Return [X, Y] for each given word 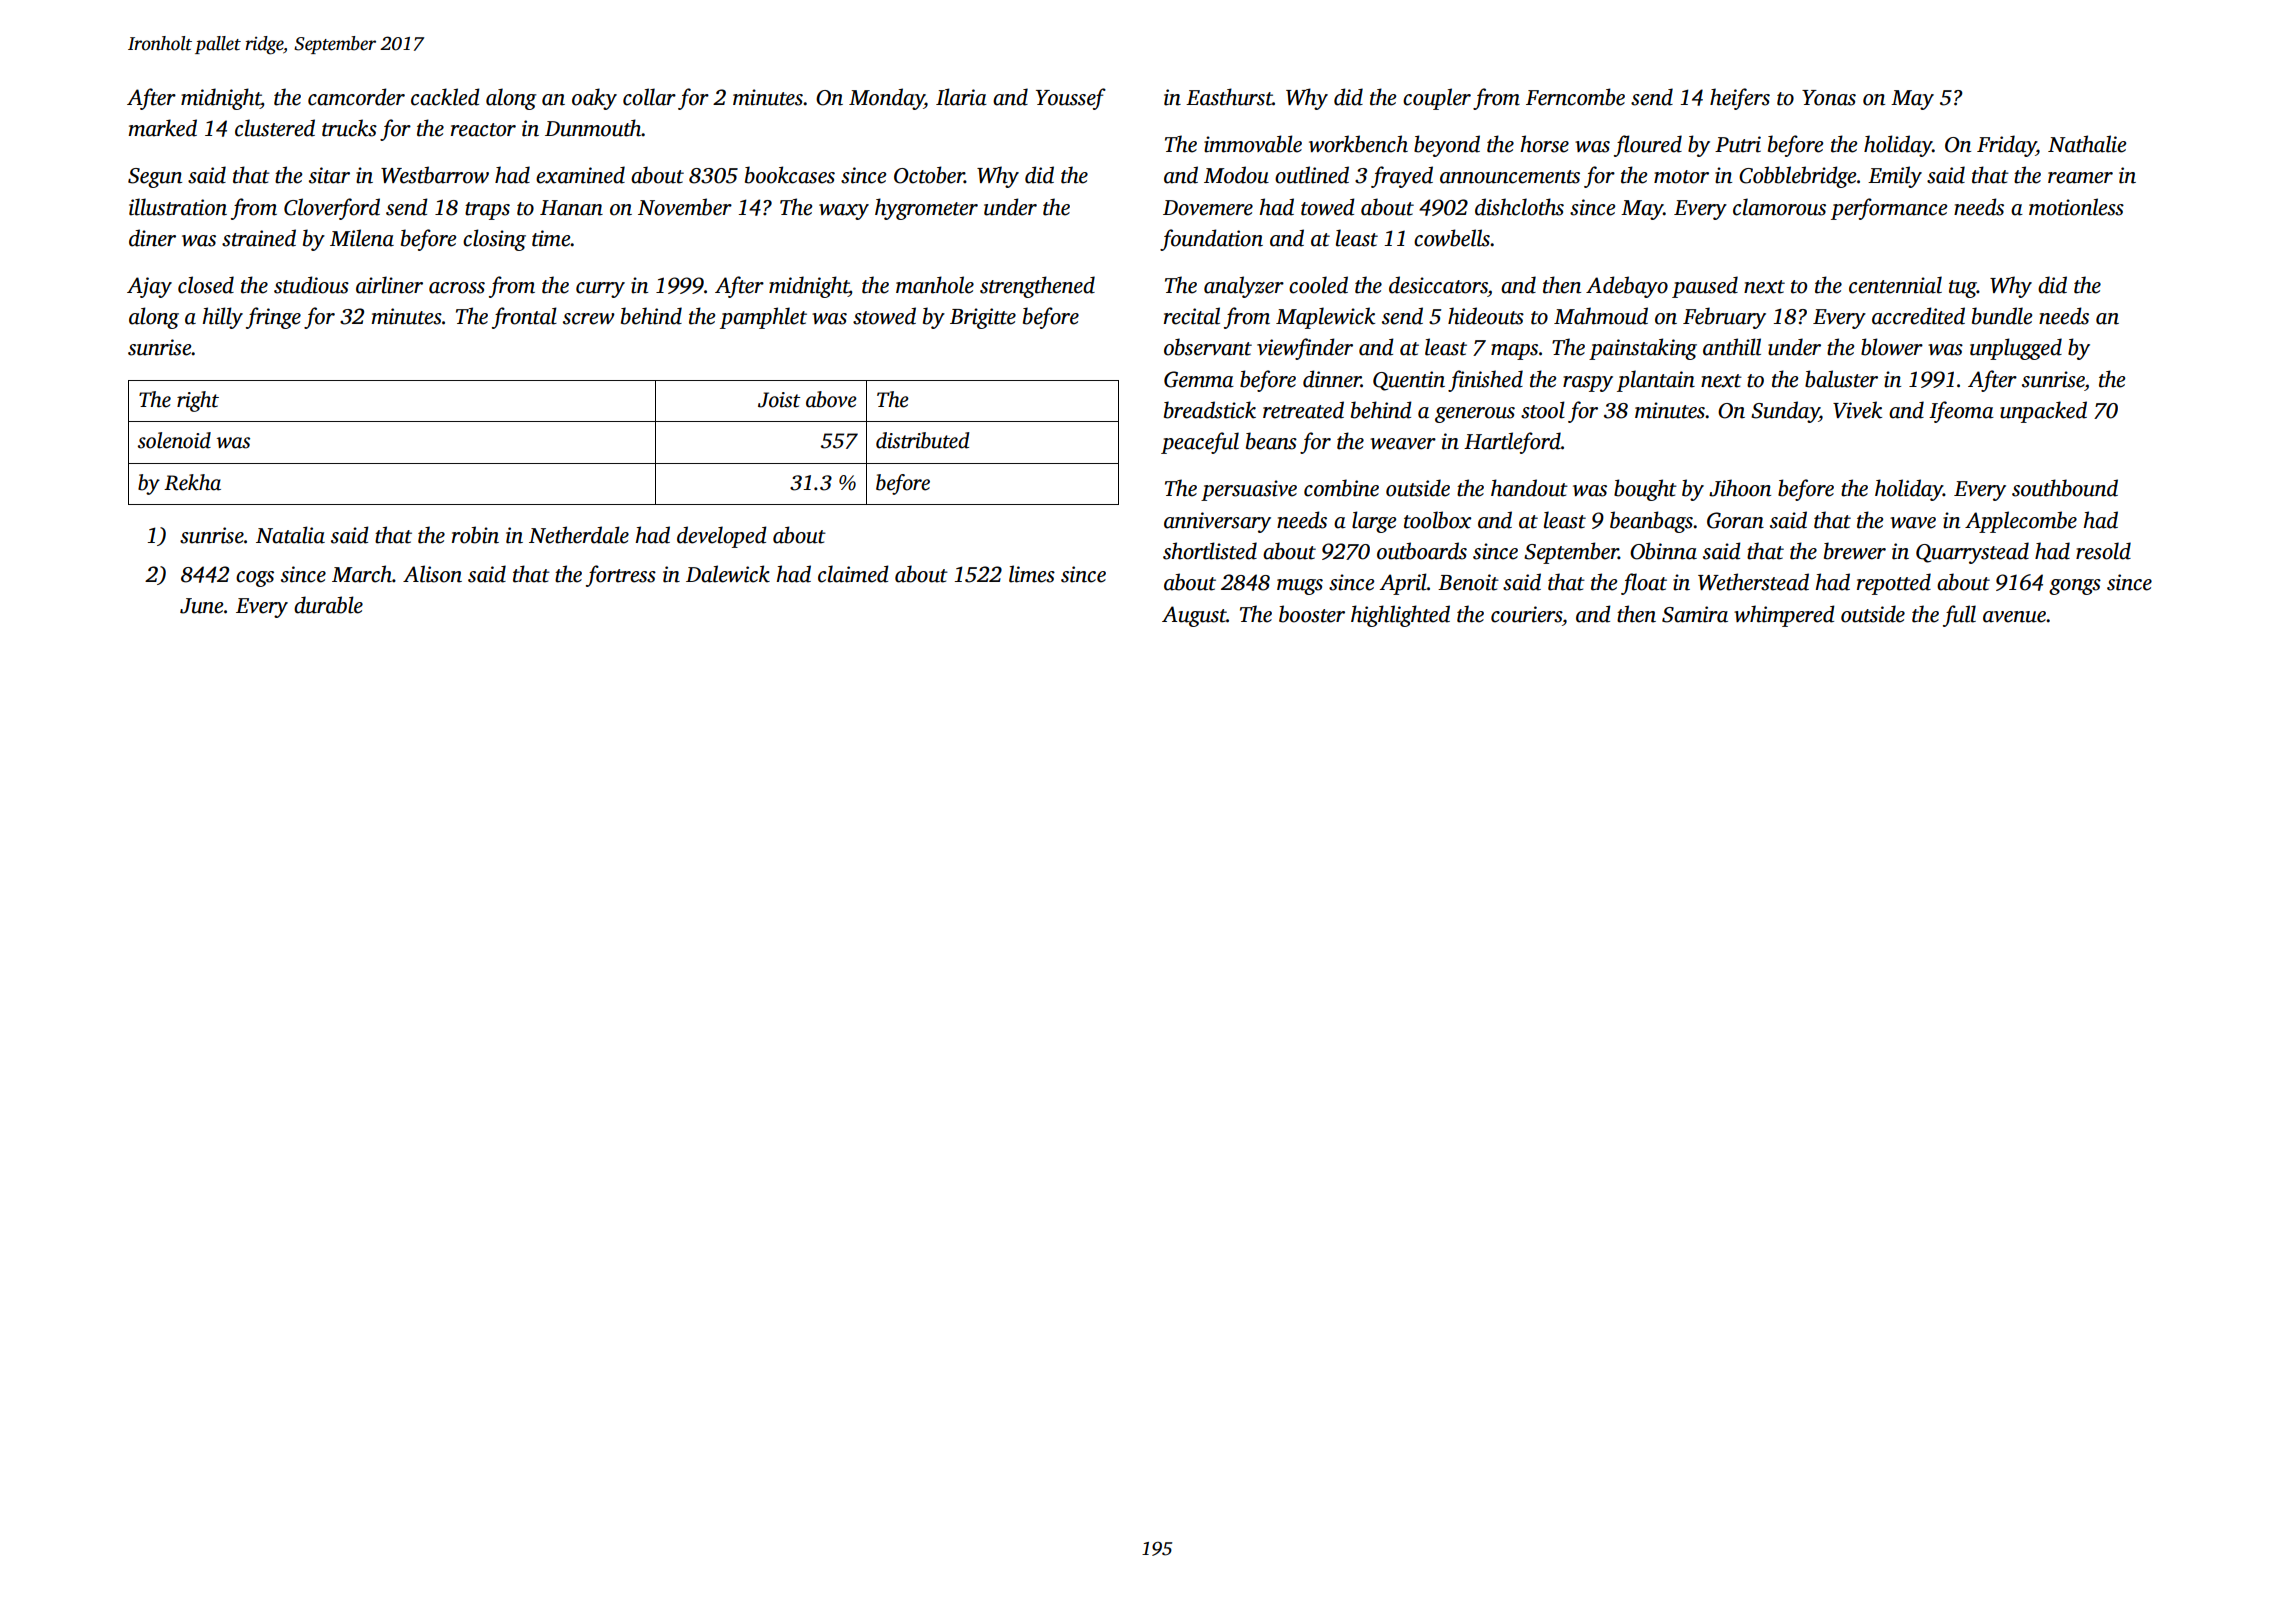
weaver [1403, 444]
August [1194, 616]
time [551, 238]
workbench [1358, 144]
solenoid [174, 440]
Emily [1895, 177]
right [198, 401]
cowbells [1452, 238]
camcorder [356, 97]
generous [1475, 415]
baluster [1841, 379]
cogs [255, 579]
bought [1645, 490]
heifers [1740, 99]
